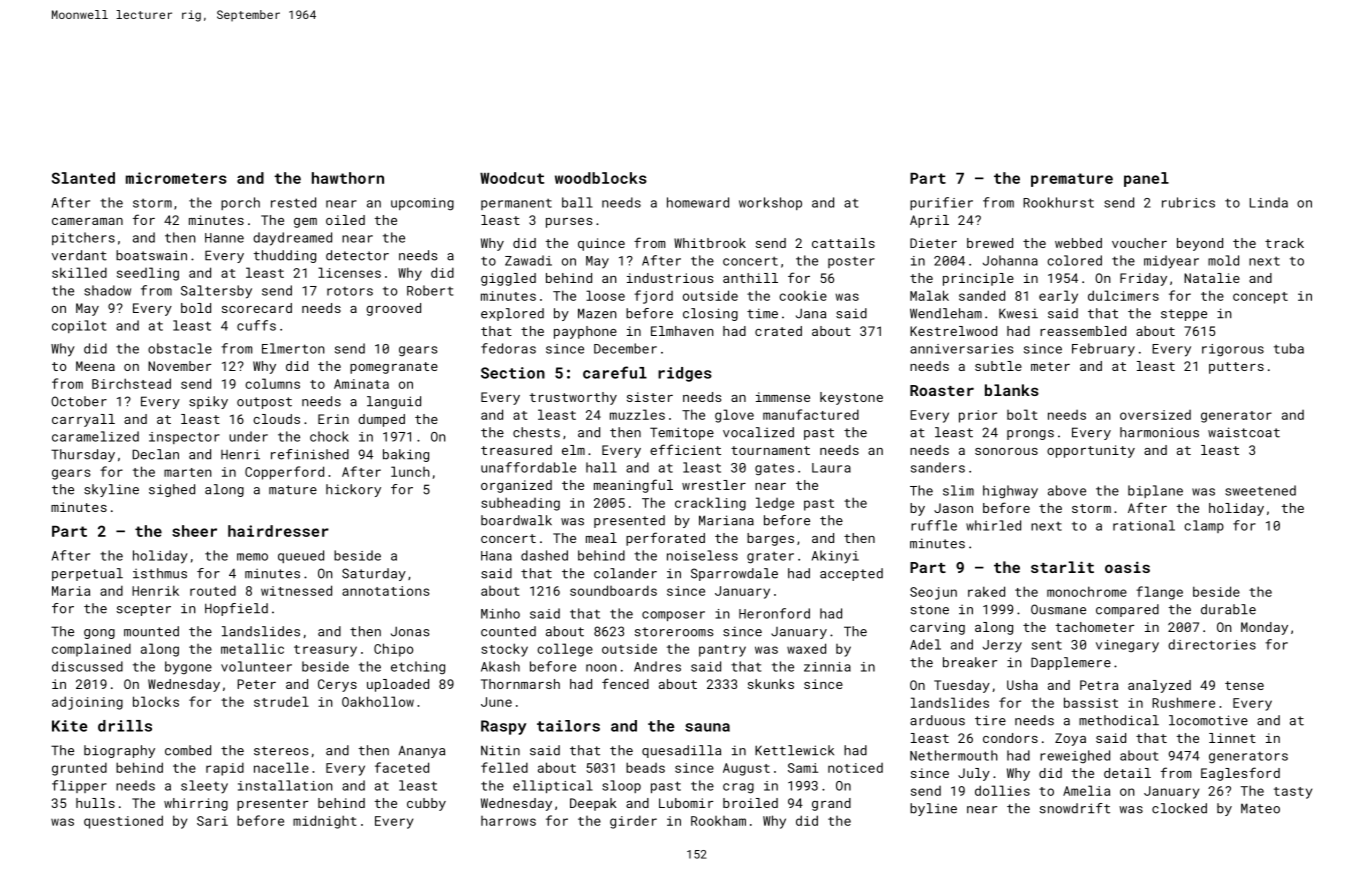 The height and width of the screenshot is (887, 1372). I want to click on poster, so click(851, 262).
